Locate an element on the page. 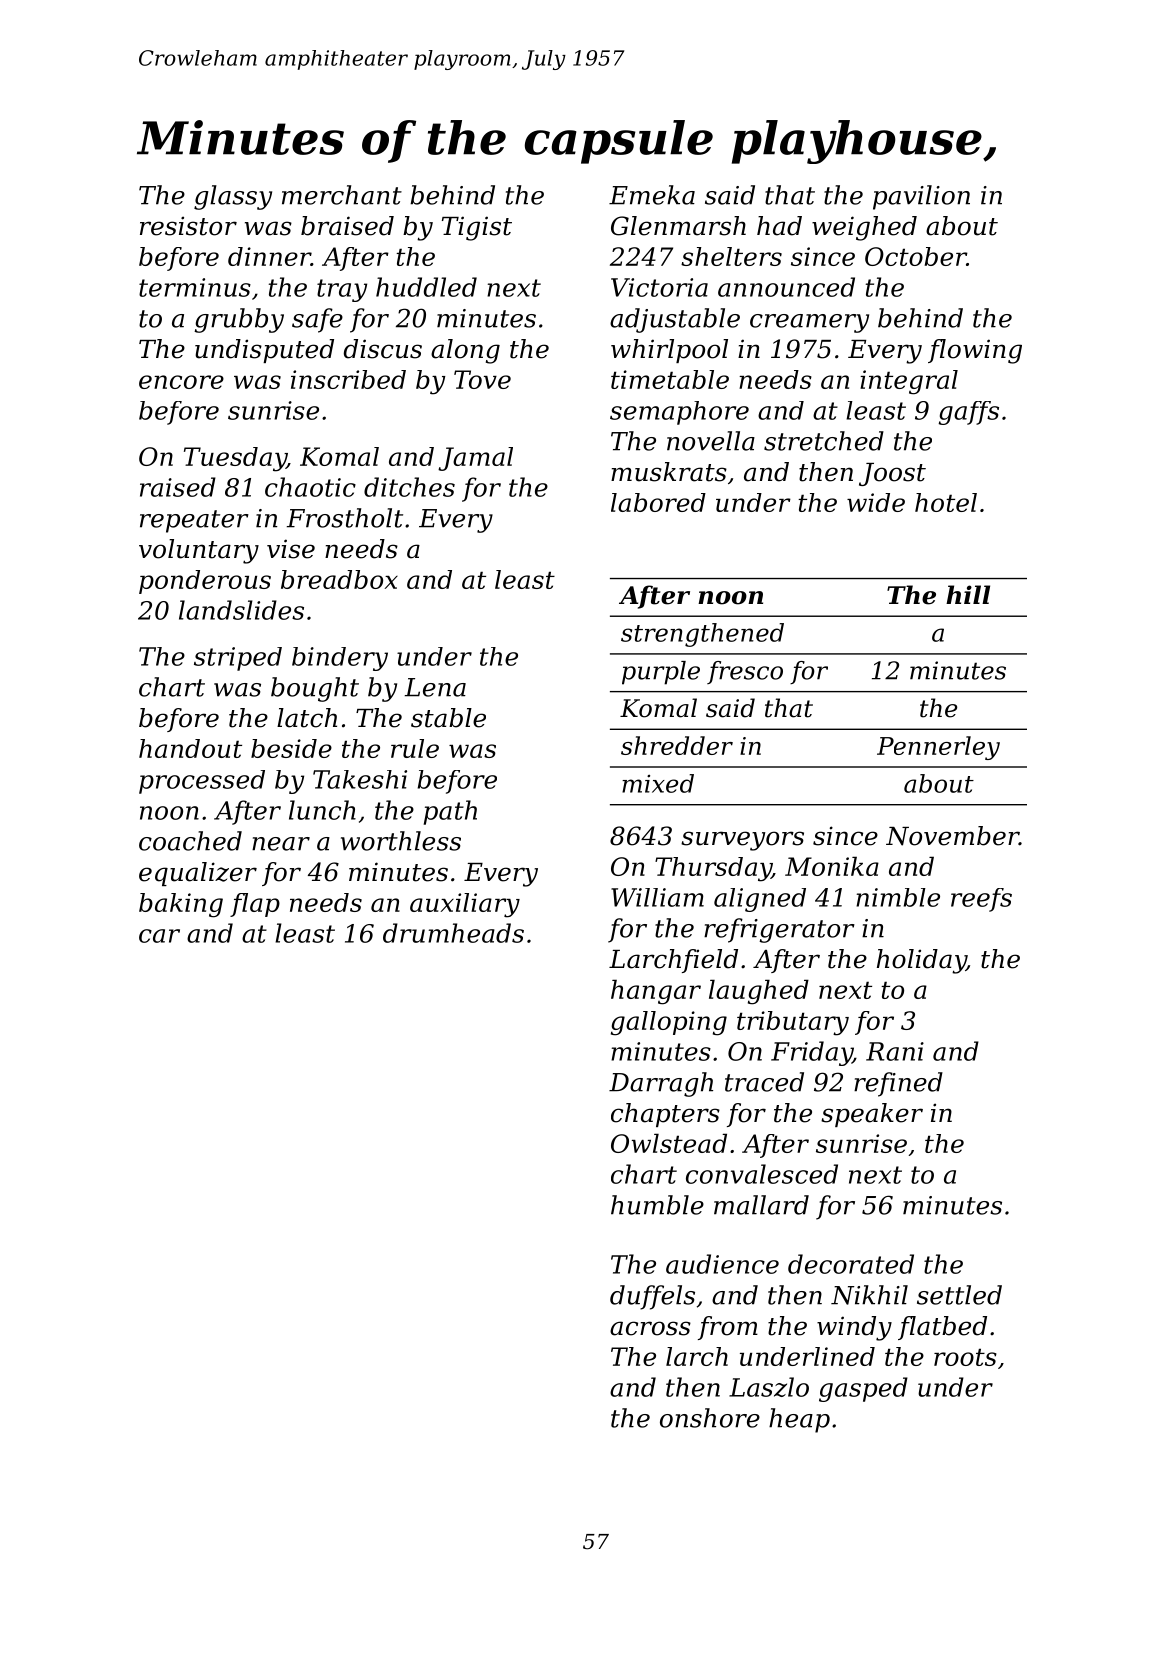  pavilion is located at coordinates (921, 197).
